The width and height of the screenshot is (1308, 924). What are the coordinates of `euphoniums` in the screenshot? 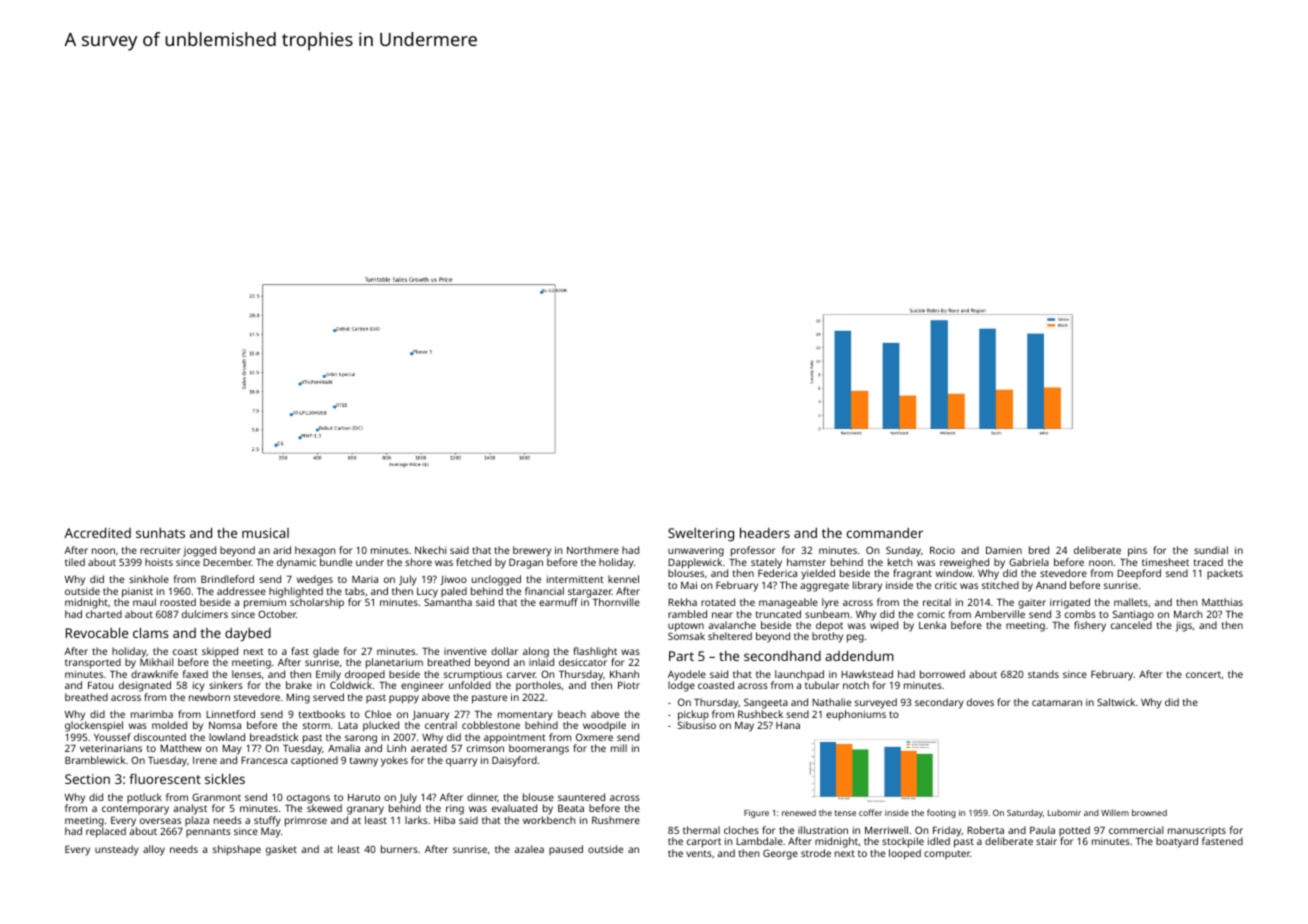 It's located at (856, 715).
